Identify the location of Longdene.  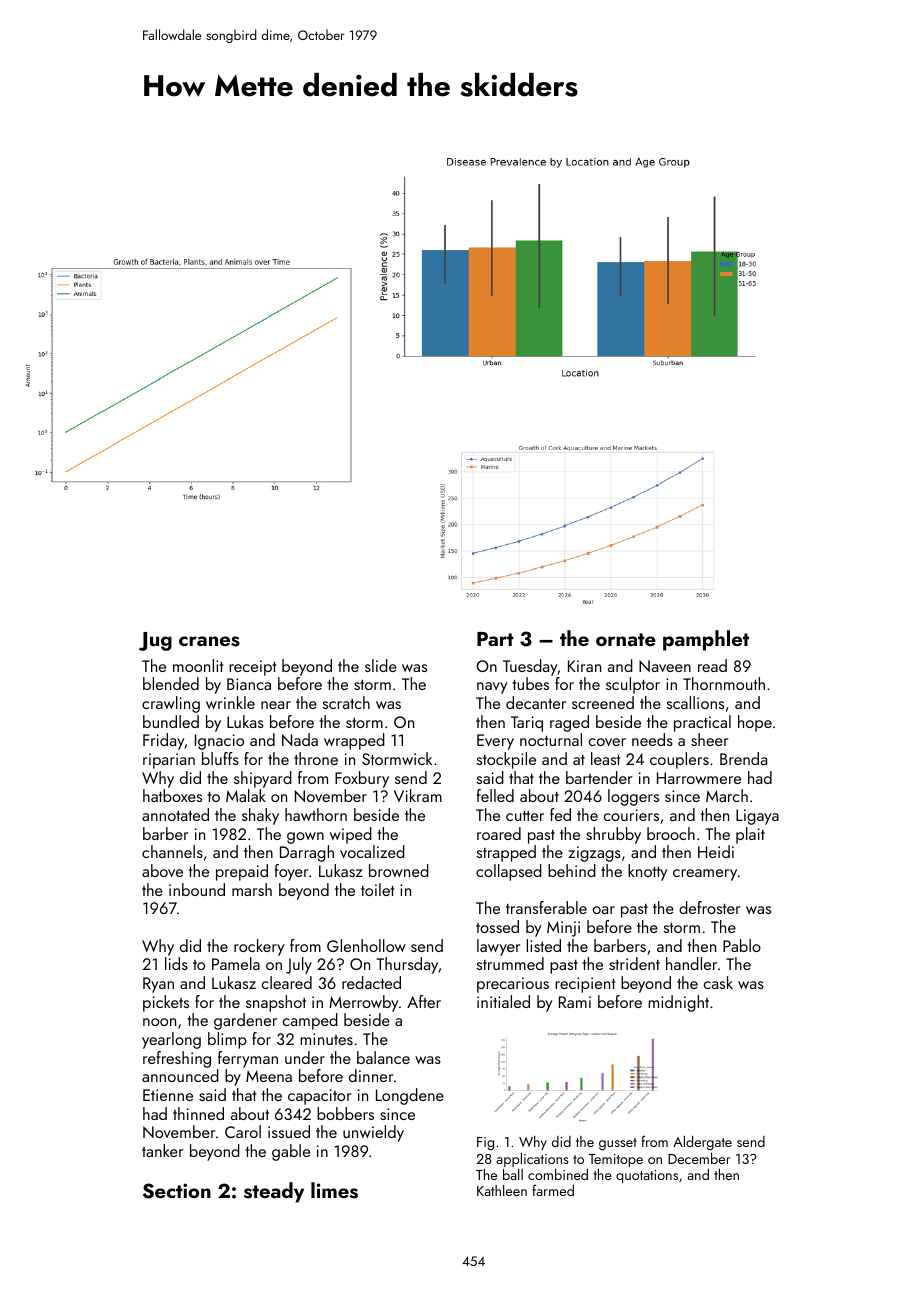
(410, 1096).
